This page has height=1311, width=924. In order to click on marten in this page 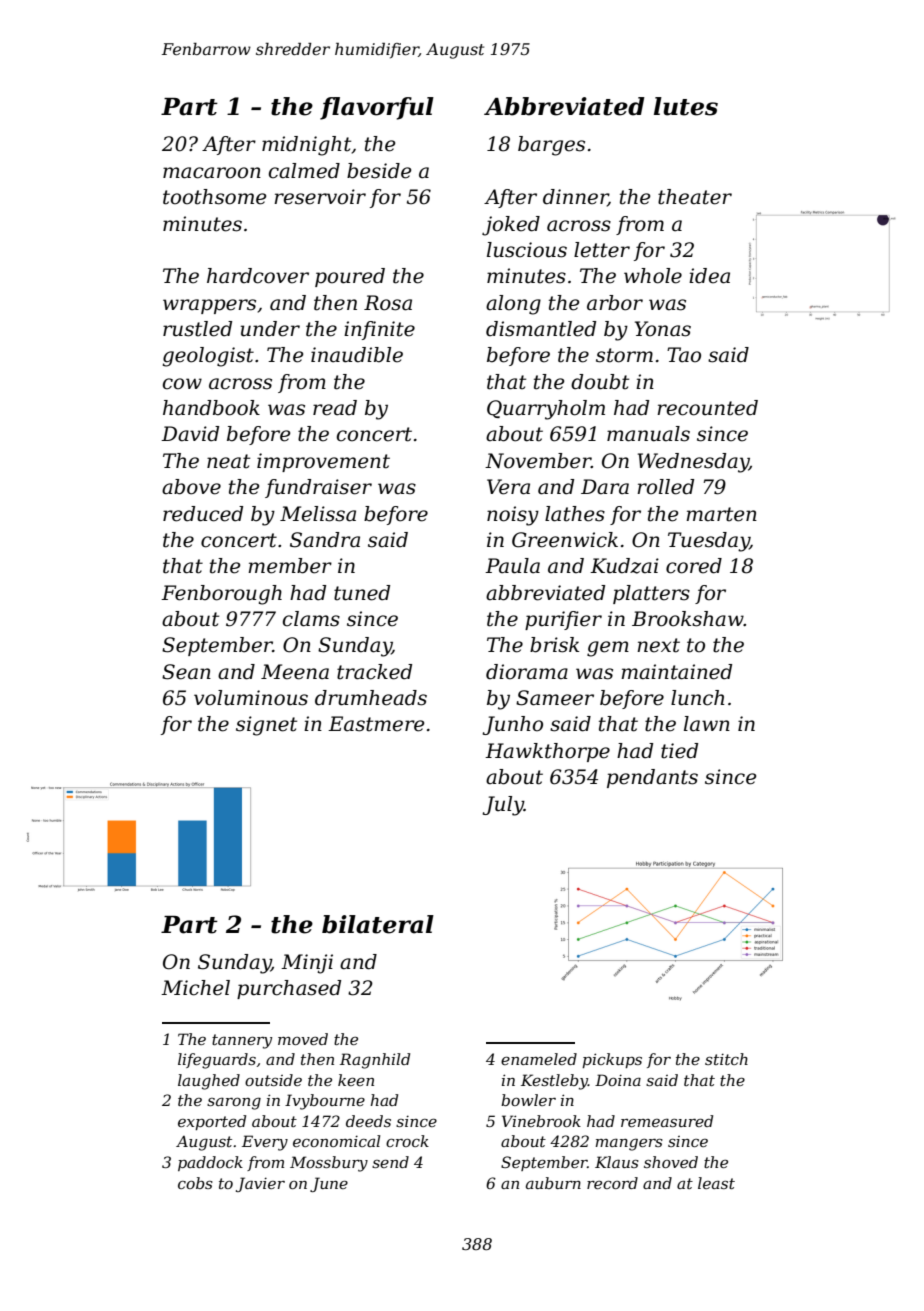, I will do `click(721, 514)`.
